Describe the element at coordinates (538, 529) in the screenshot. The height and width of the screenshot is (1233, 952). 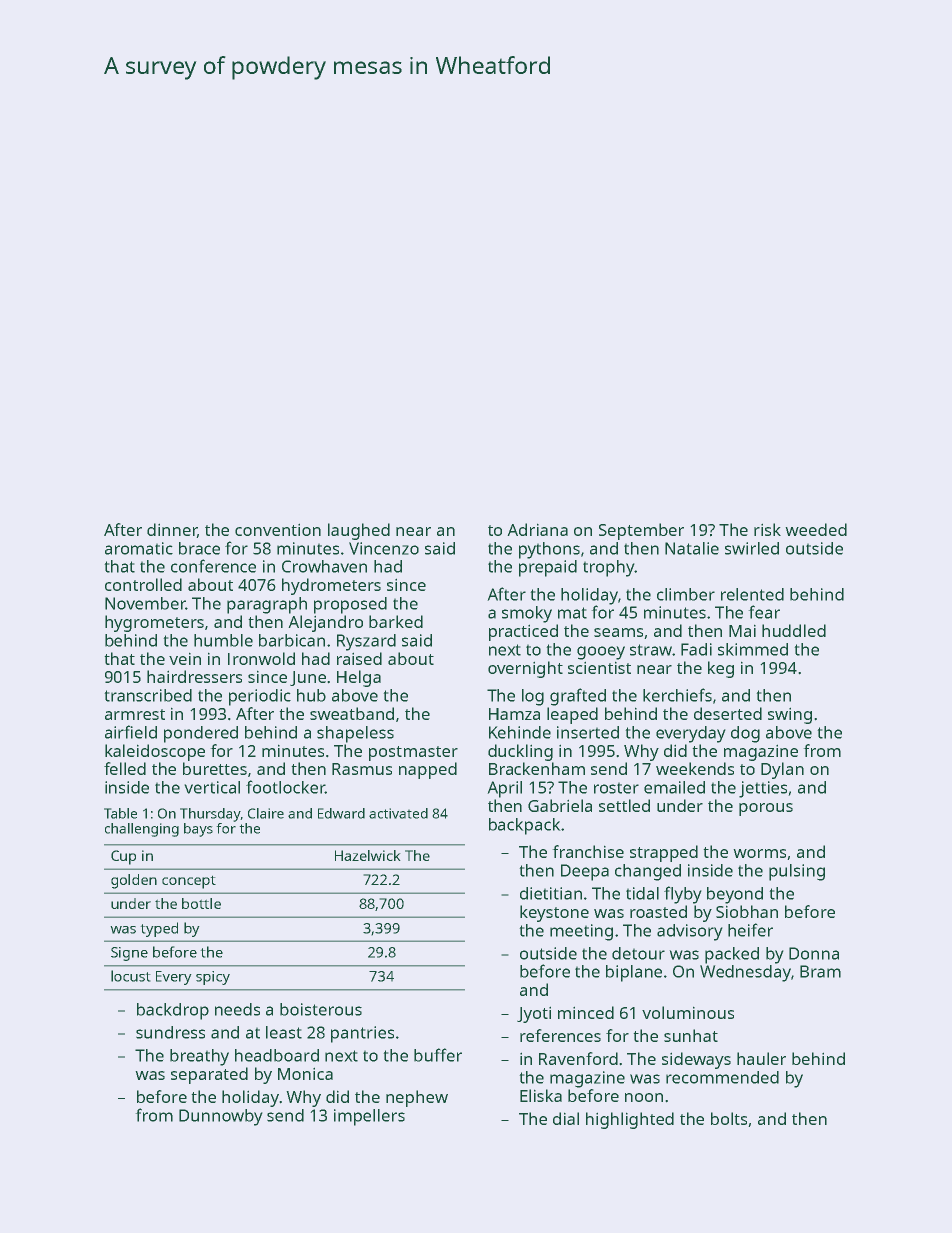
I see `Adriana` at that location.
